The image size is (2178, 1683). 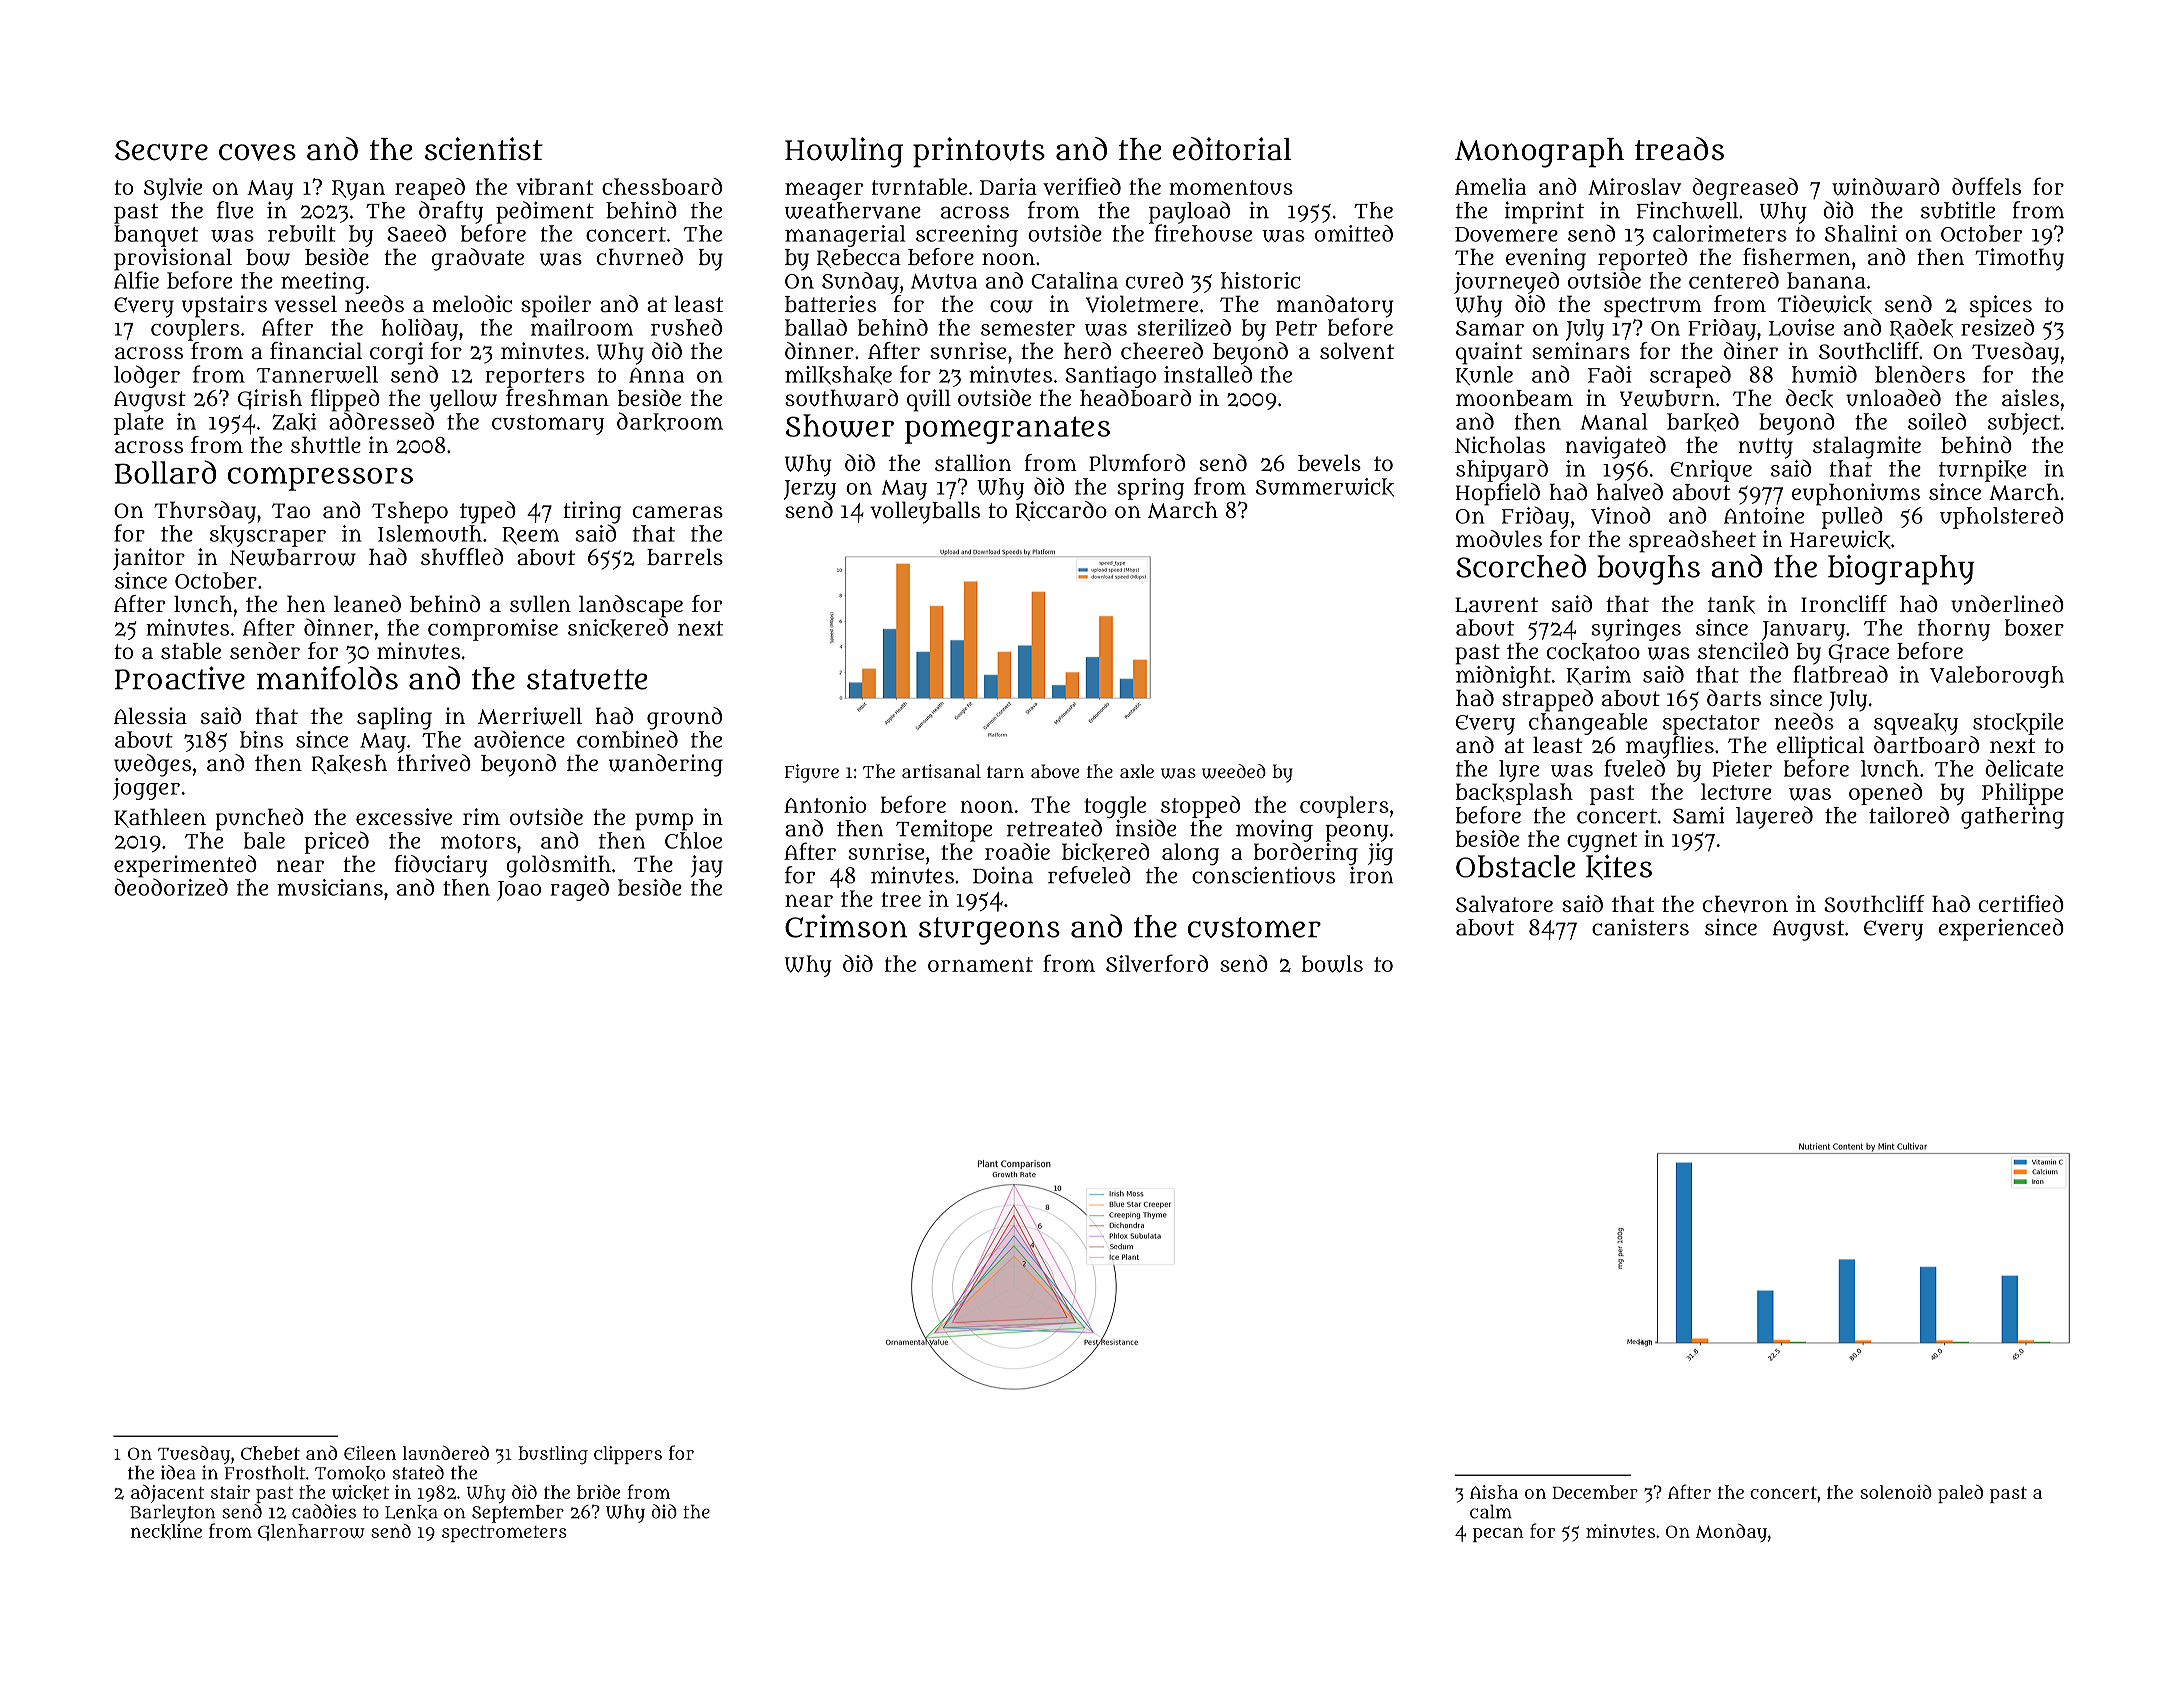 I want to click on certified, so click(x=2021, y=903).
